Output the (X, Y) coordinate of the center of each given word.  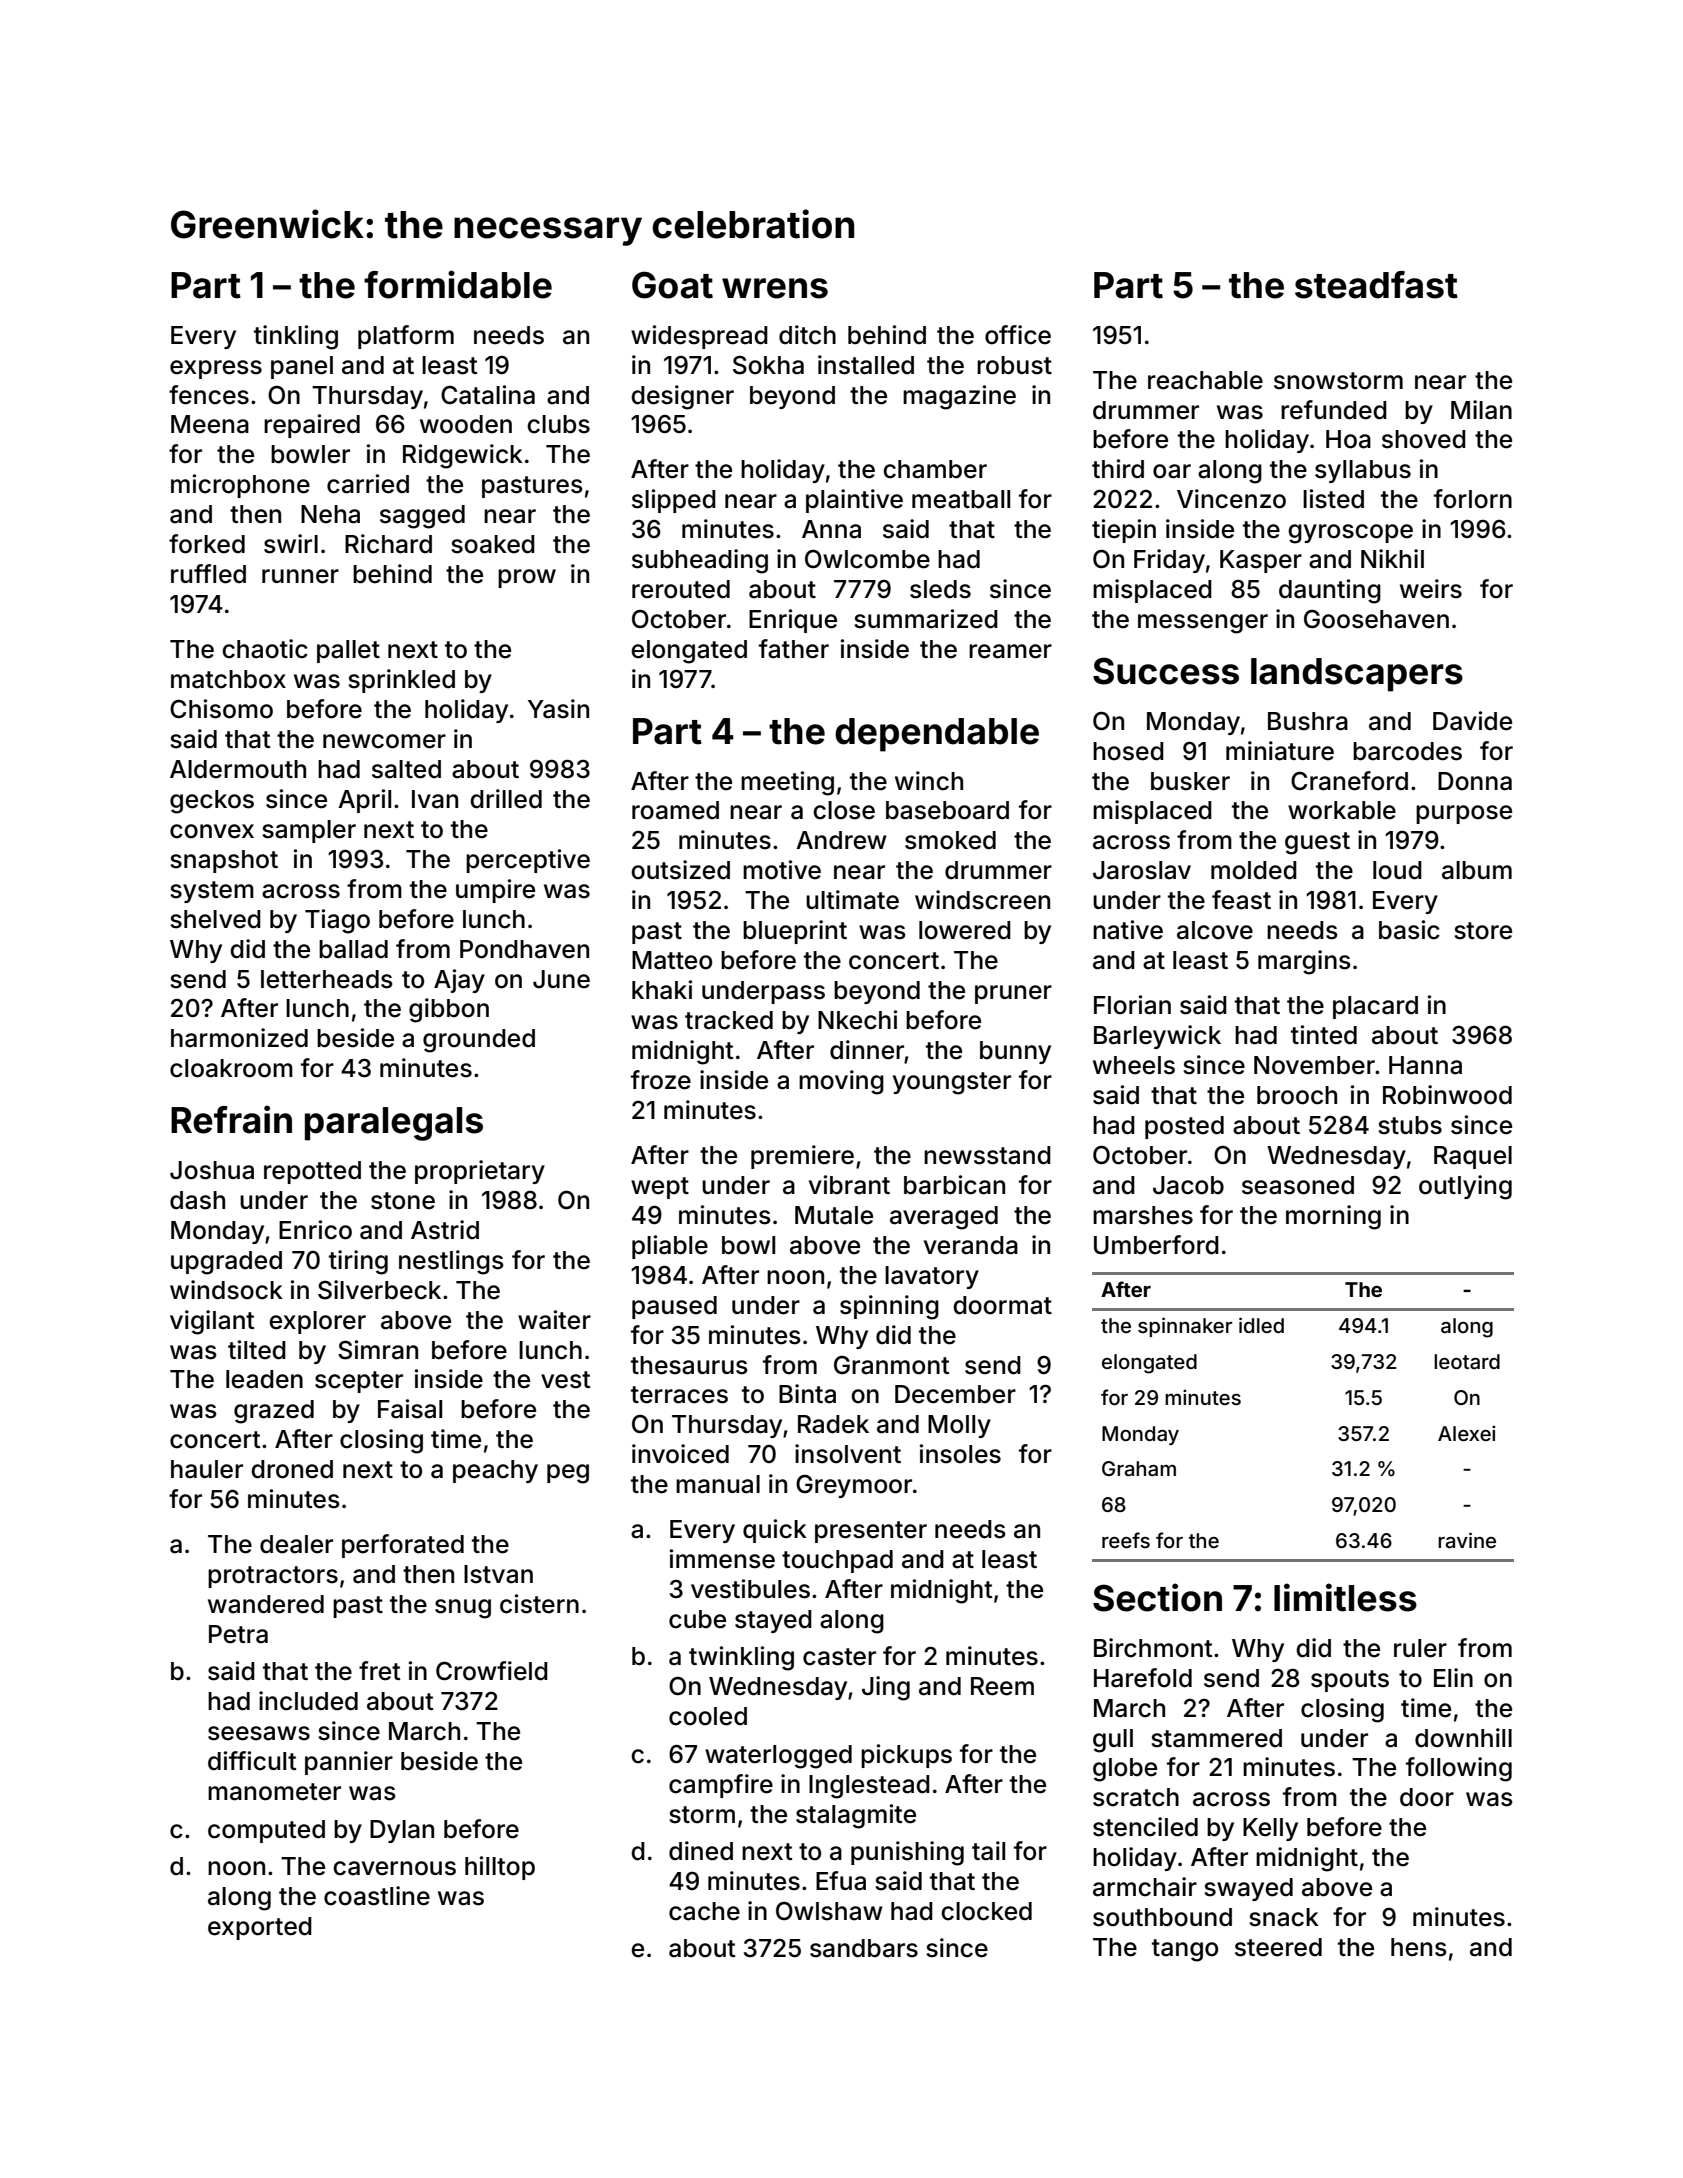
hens (1419, 1947)
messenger (1203, 624)
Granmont (892, 1365)
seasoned (1298, 1185)
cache (704, 1911)
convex (212, 831)
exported (260, 1928)
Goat (672, 285)
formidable (458, 284)
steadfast (1376, 285)
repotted (312, 1172)
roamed (675, 810)
